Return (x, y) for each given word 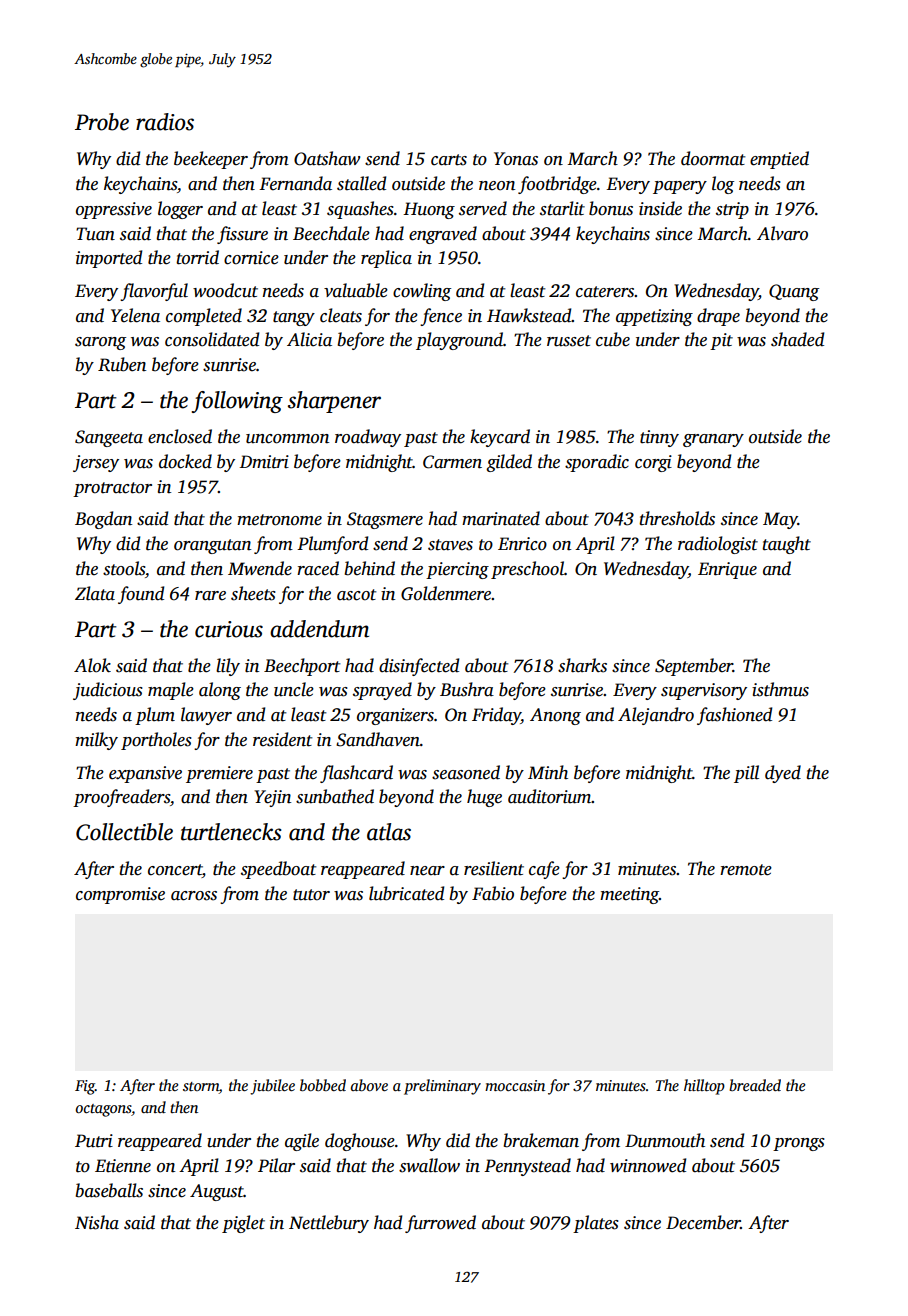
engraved (443, 235)
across (194, 896)
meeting (629, 895)
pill (746, 774)
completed (204, 317)
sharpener (334, 402)
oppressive (114, 210)
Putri (94, 1141)
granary (713, 440)
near (427, 871)
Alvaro (782, 233)
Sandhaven (378, 739)
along (220, 691)
